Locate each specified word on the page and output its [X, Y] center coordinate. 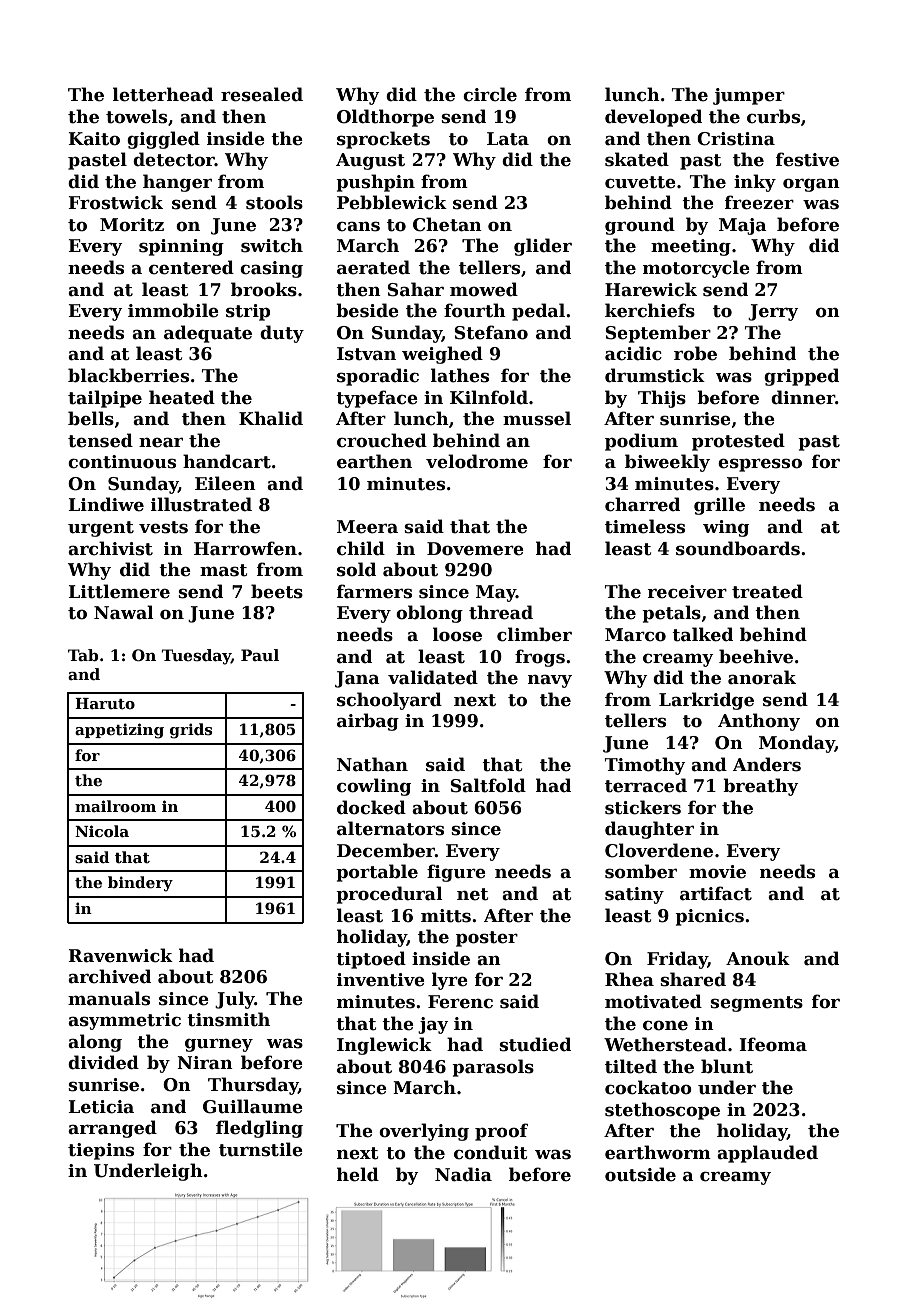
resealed [262, 94]
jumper [749, 96]
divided [103, 1062]
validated [433, 677]
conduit [490, 1152]
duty [282, 334]
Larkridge [706, 701]
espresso [760, 465]
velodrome [477, 461]
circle [490, 94]
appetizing [119, 731]
